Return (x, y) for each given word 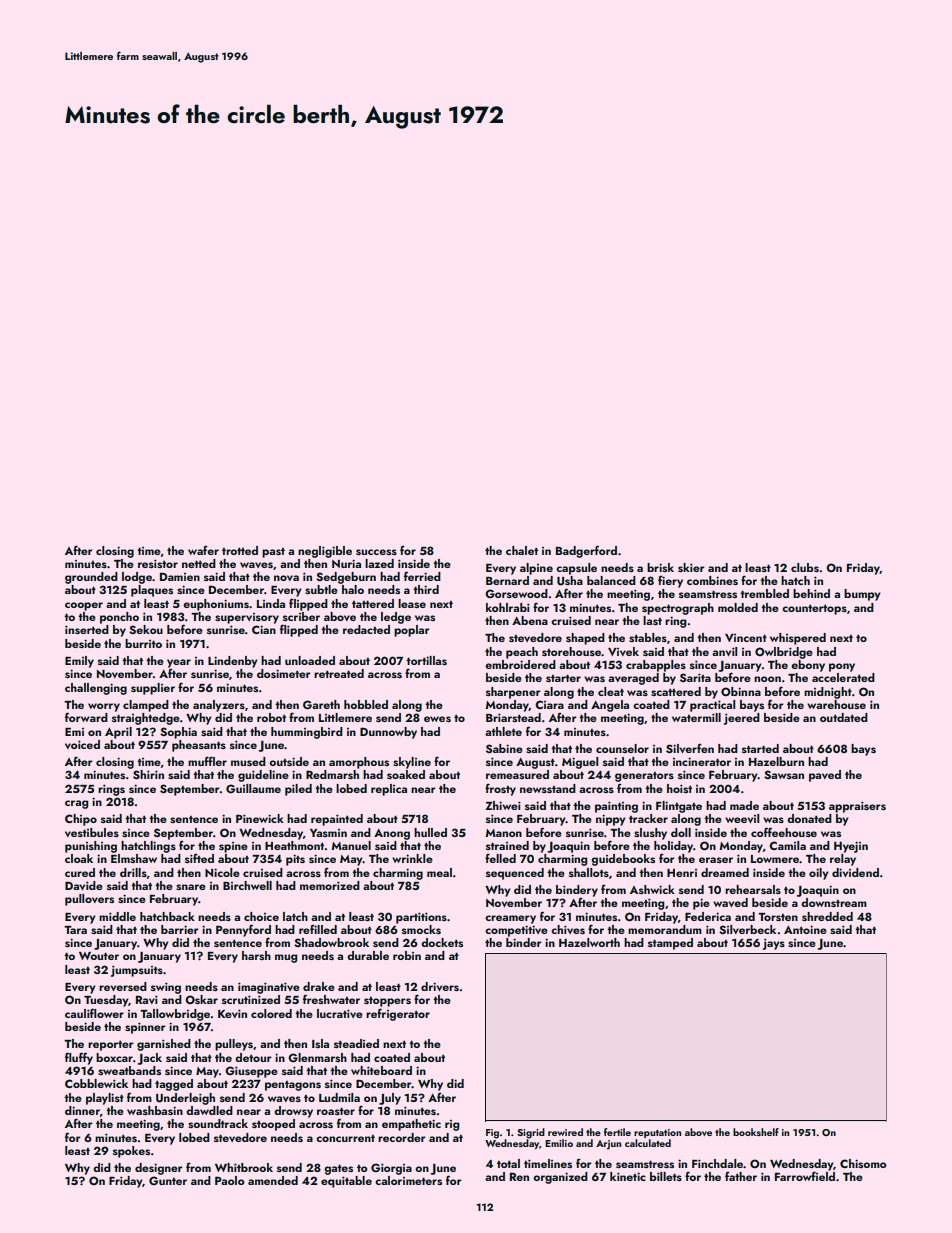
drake (319, 986)
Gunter (168, 1180)
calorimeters (408, 1180)
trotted (240, 550)
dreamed (725, 872)
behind (811, 593)
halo (353, 589)
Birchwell (247, 885)
